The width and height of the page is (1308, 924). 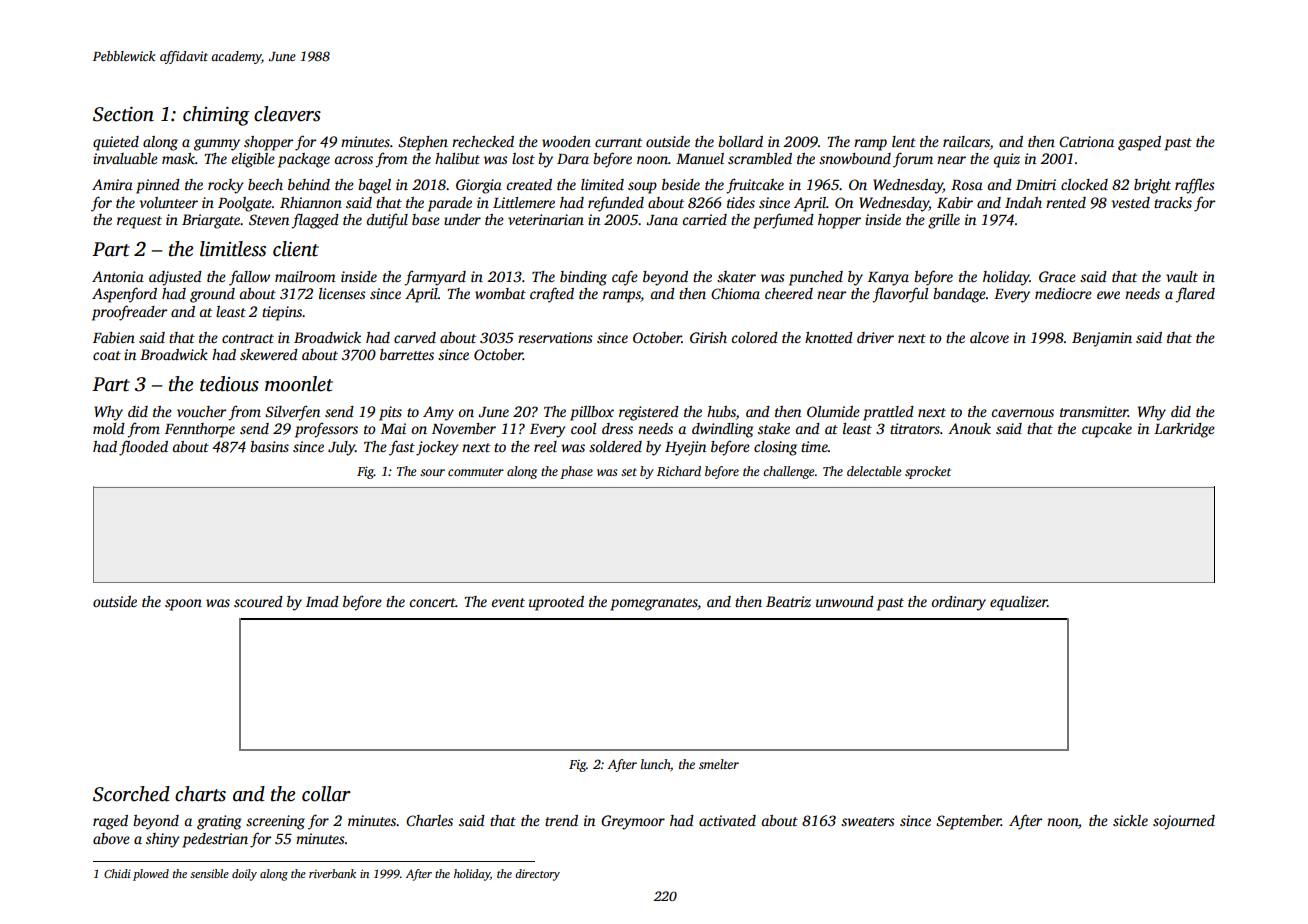 What do you see at coordinates (1139, 143) in the page?
I see `gasped` at bounding box center [1139, 143].
